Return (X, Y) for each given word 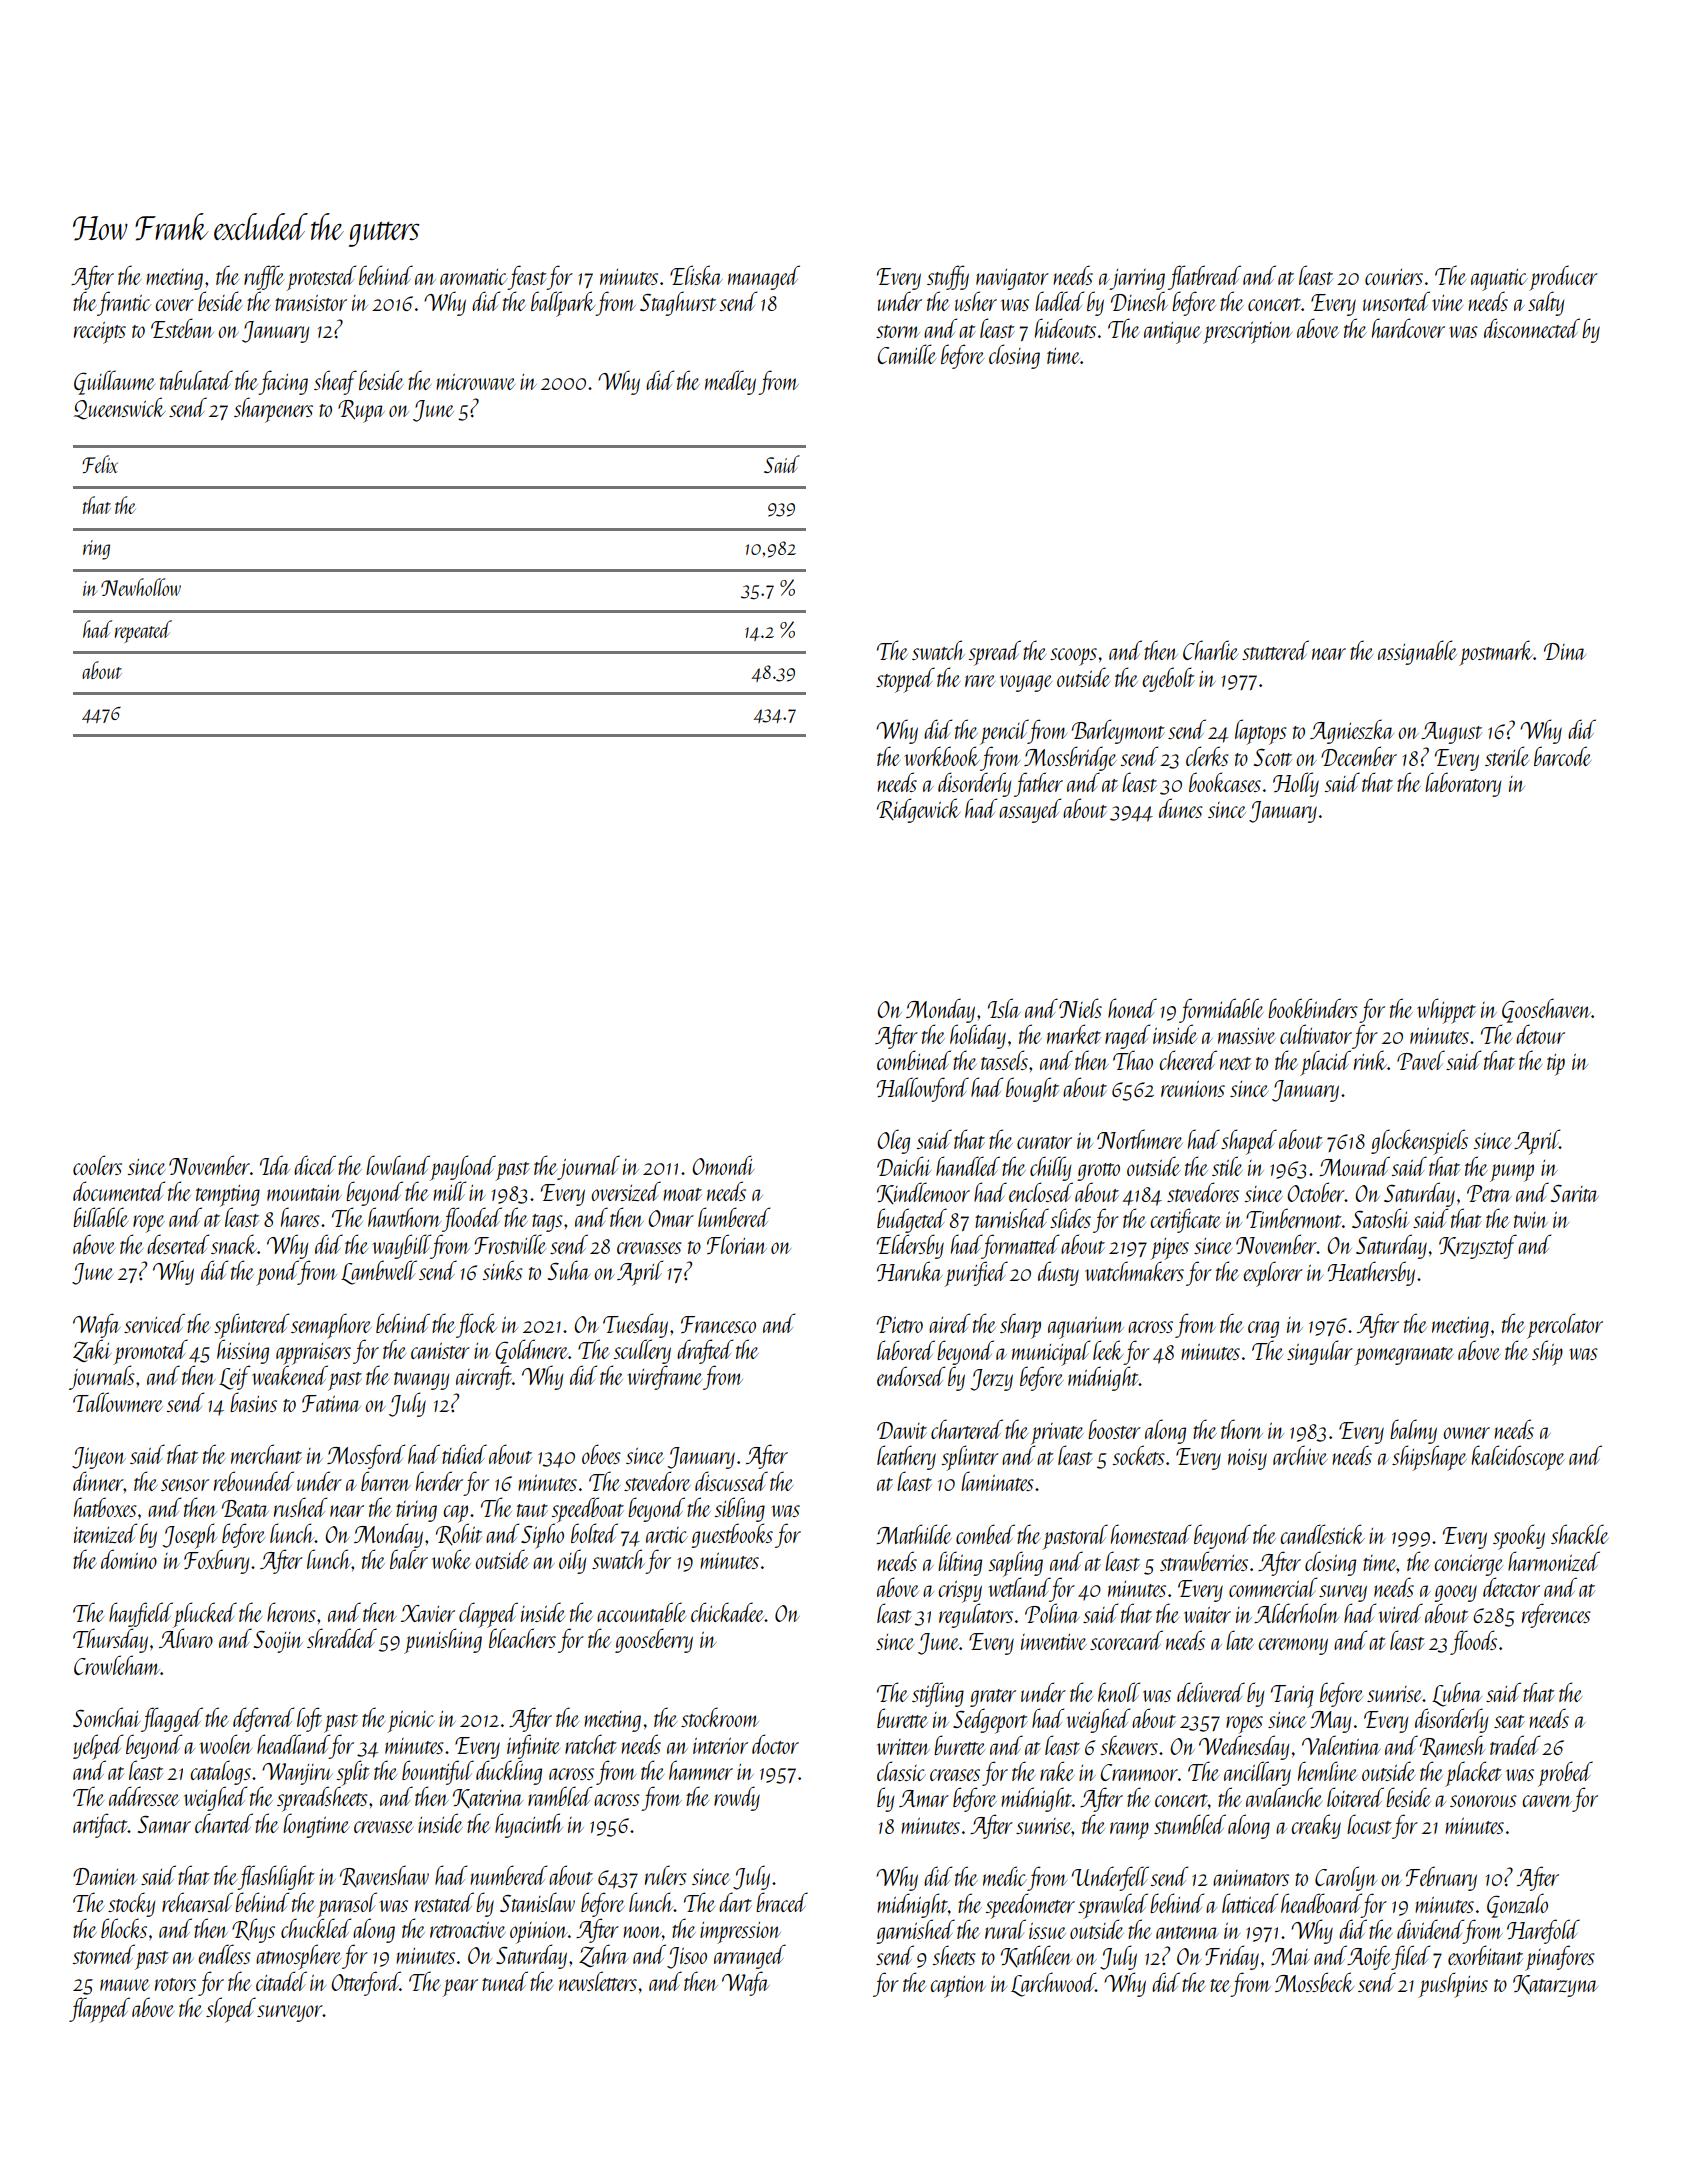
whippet (1446, 1011)
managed (764, 277)
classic (901, 1771)
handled (968, 1166)
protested (321, 278)
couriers (1394, 277)
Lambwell (379, 1272)
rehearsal (197, 1902)
